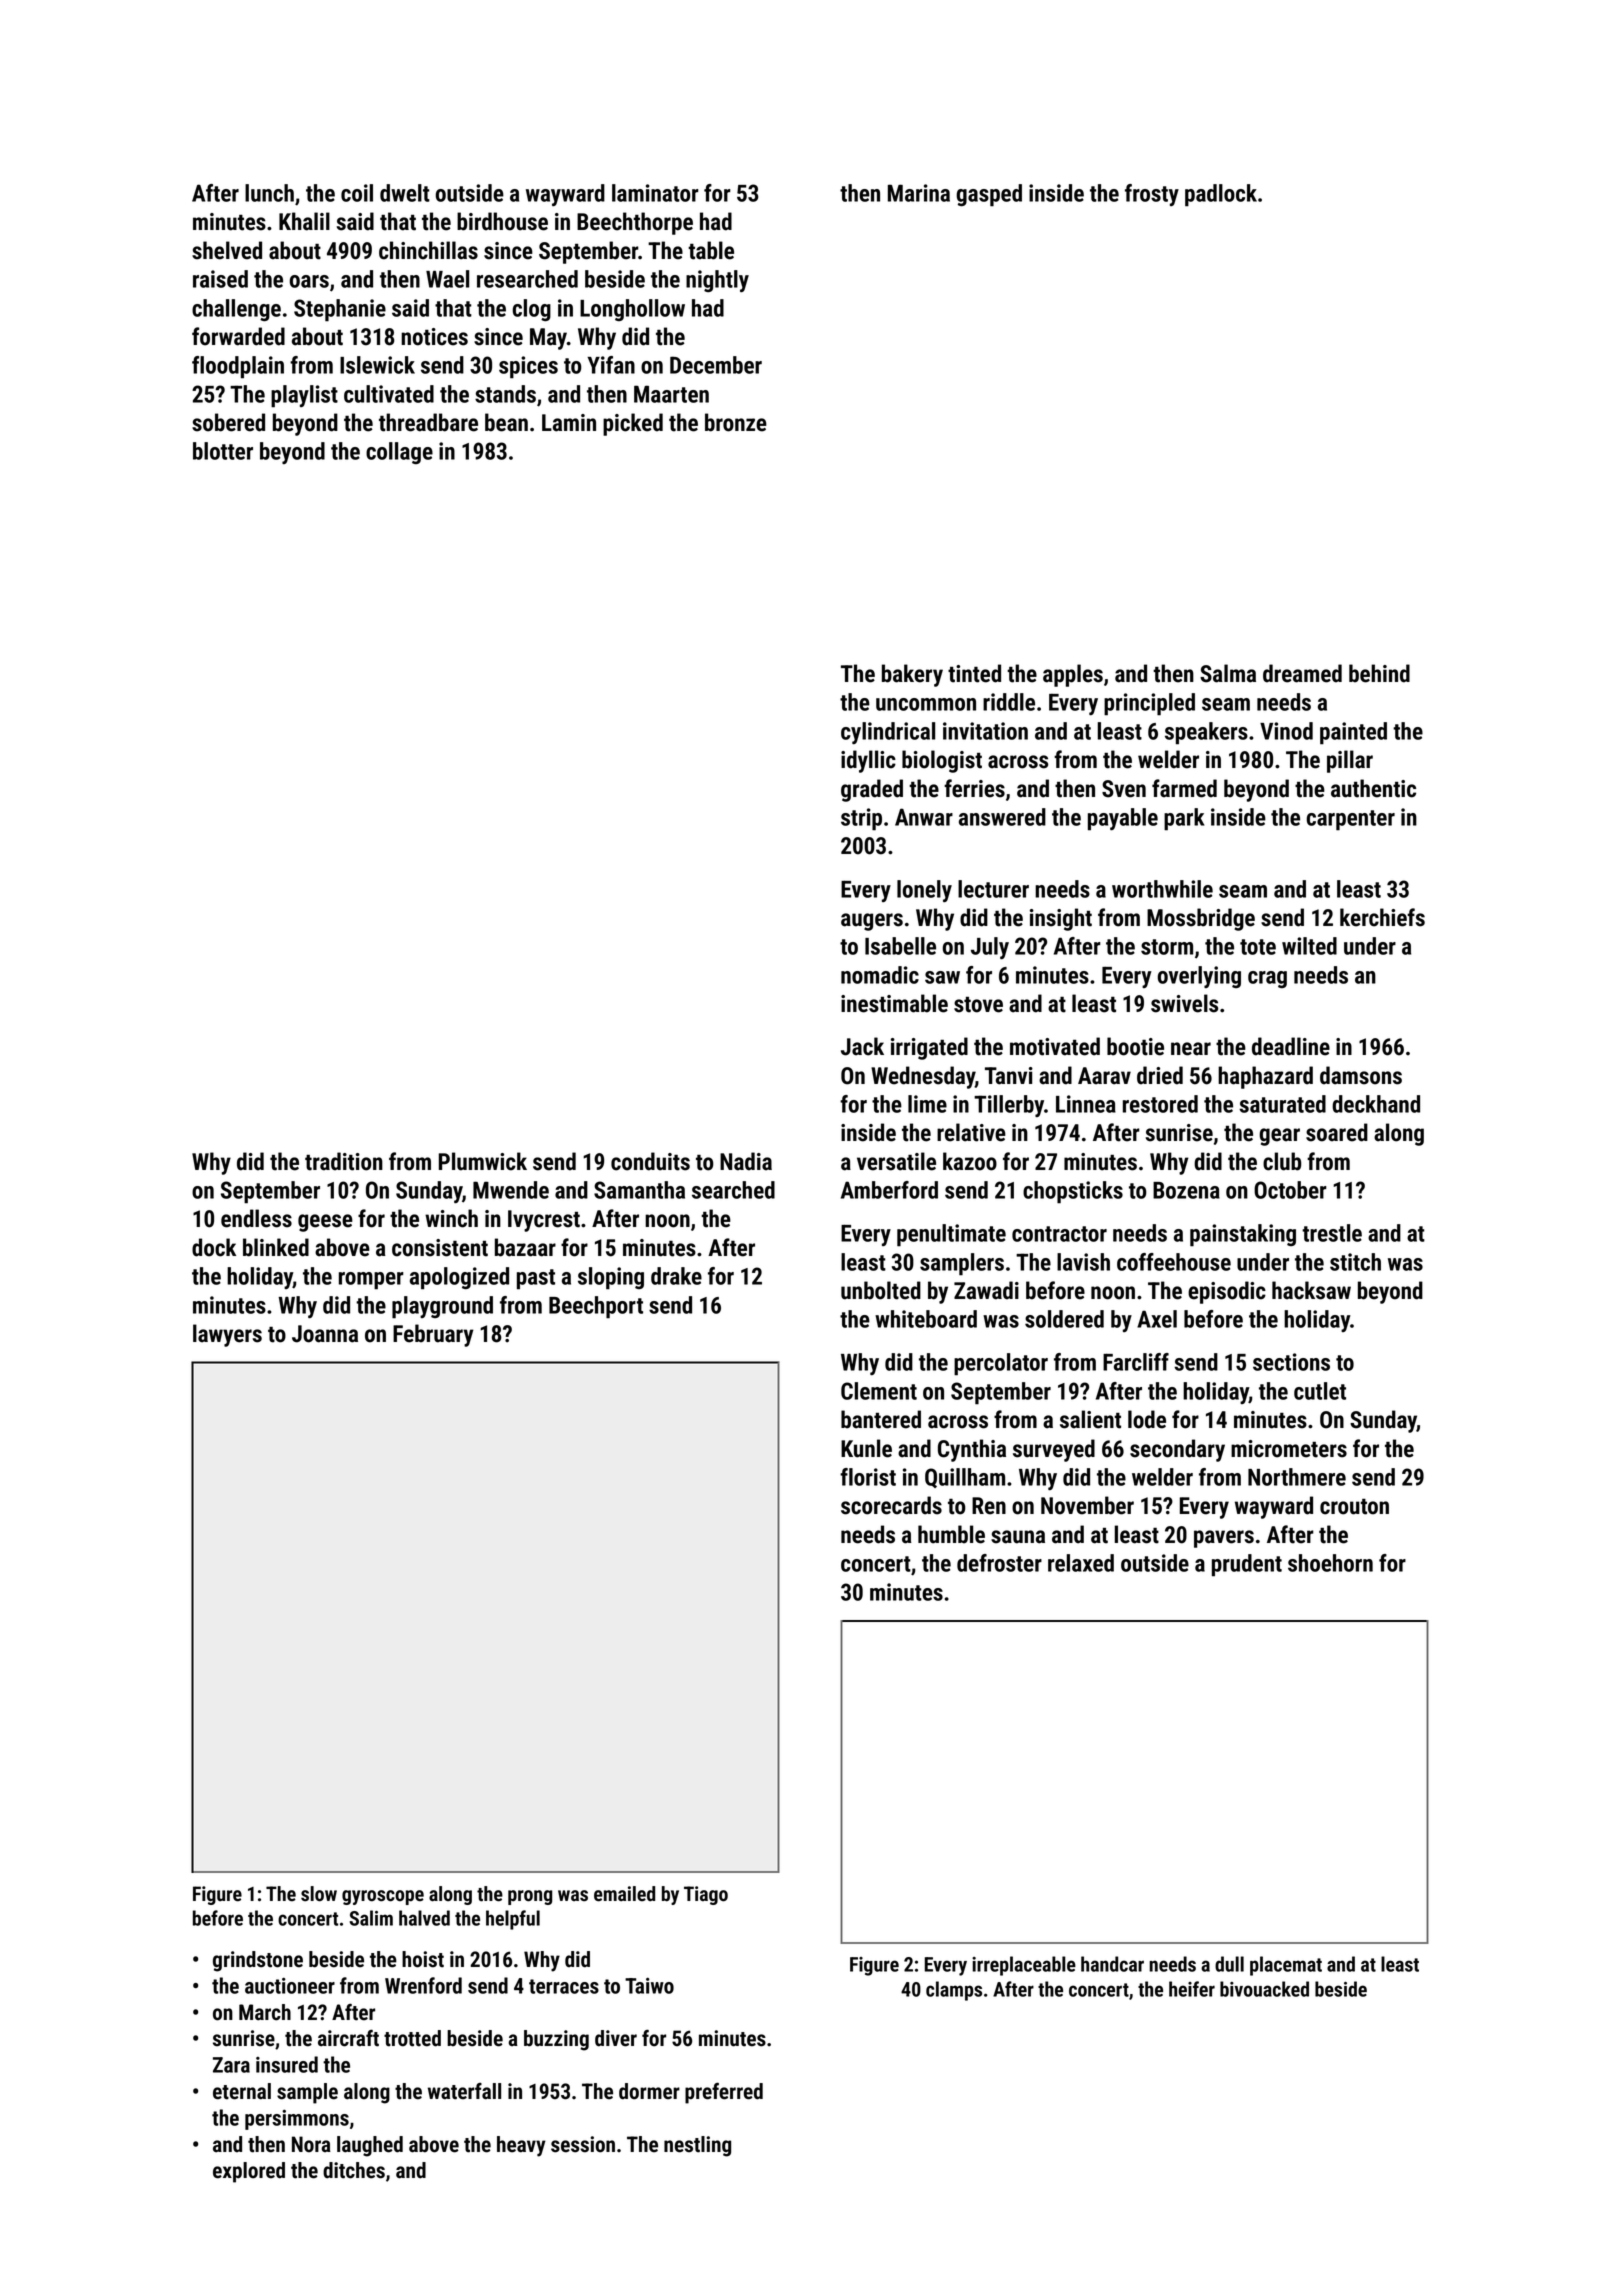 This document has height=2292, width=1620. What do you see at coordinates (223, 451) in the document?
I see `blotter` at bounding box center [223, 451].
